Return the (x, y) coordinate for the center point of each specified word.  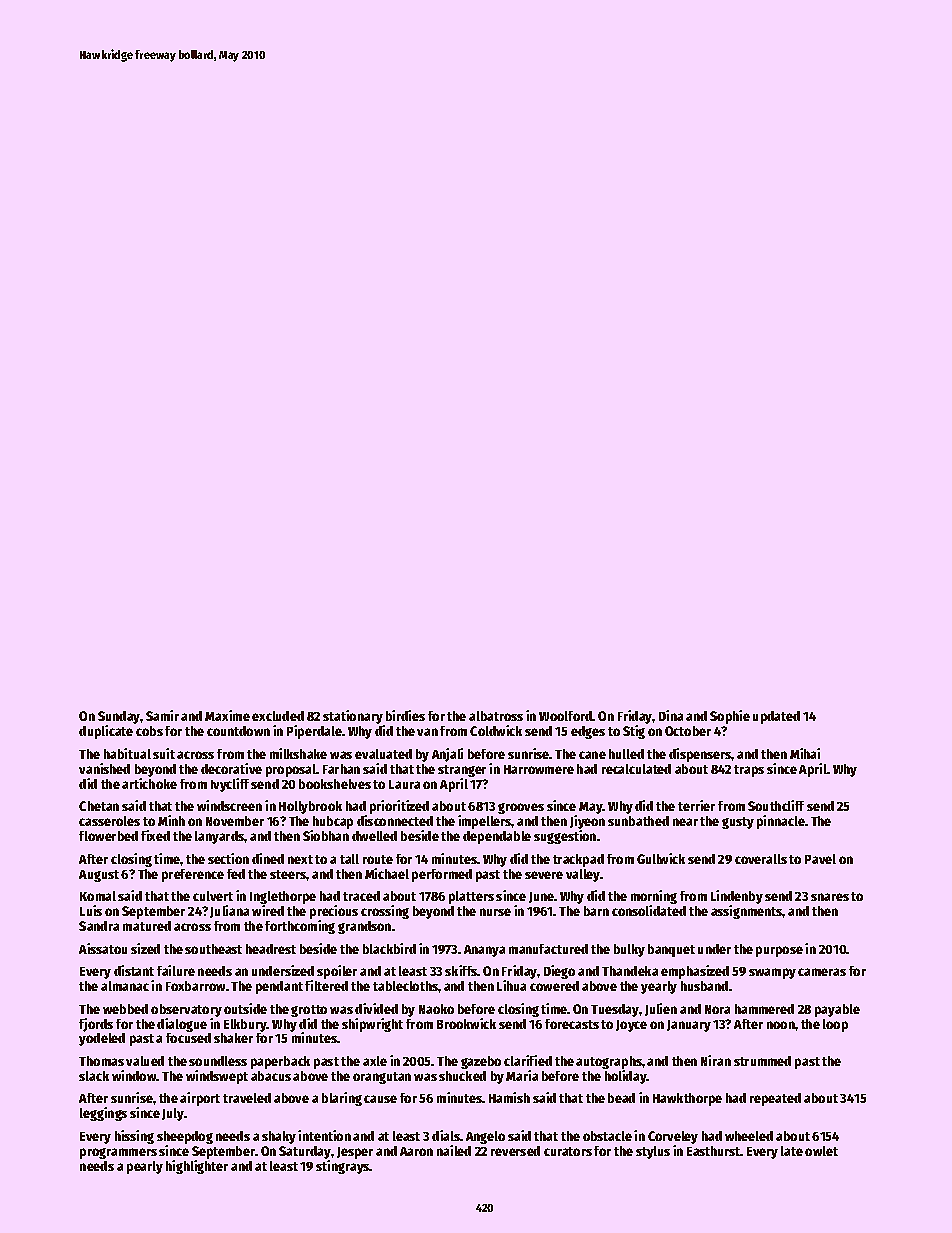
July (173, 1114)
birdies (405, 715)
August (99, 876)
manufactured (548, 949)
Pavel (820, 859)
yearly (659, 987)
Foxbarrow (195, 986)
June (541, 897)
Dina (671, 715)
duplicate (106, 732)
